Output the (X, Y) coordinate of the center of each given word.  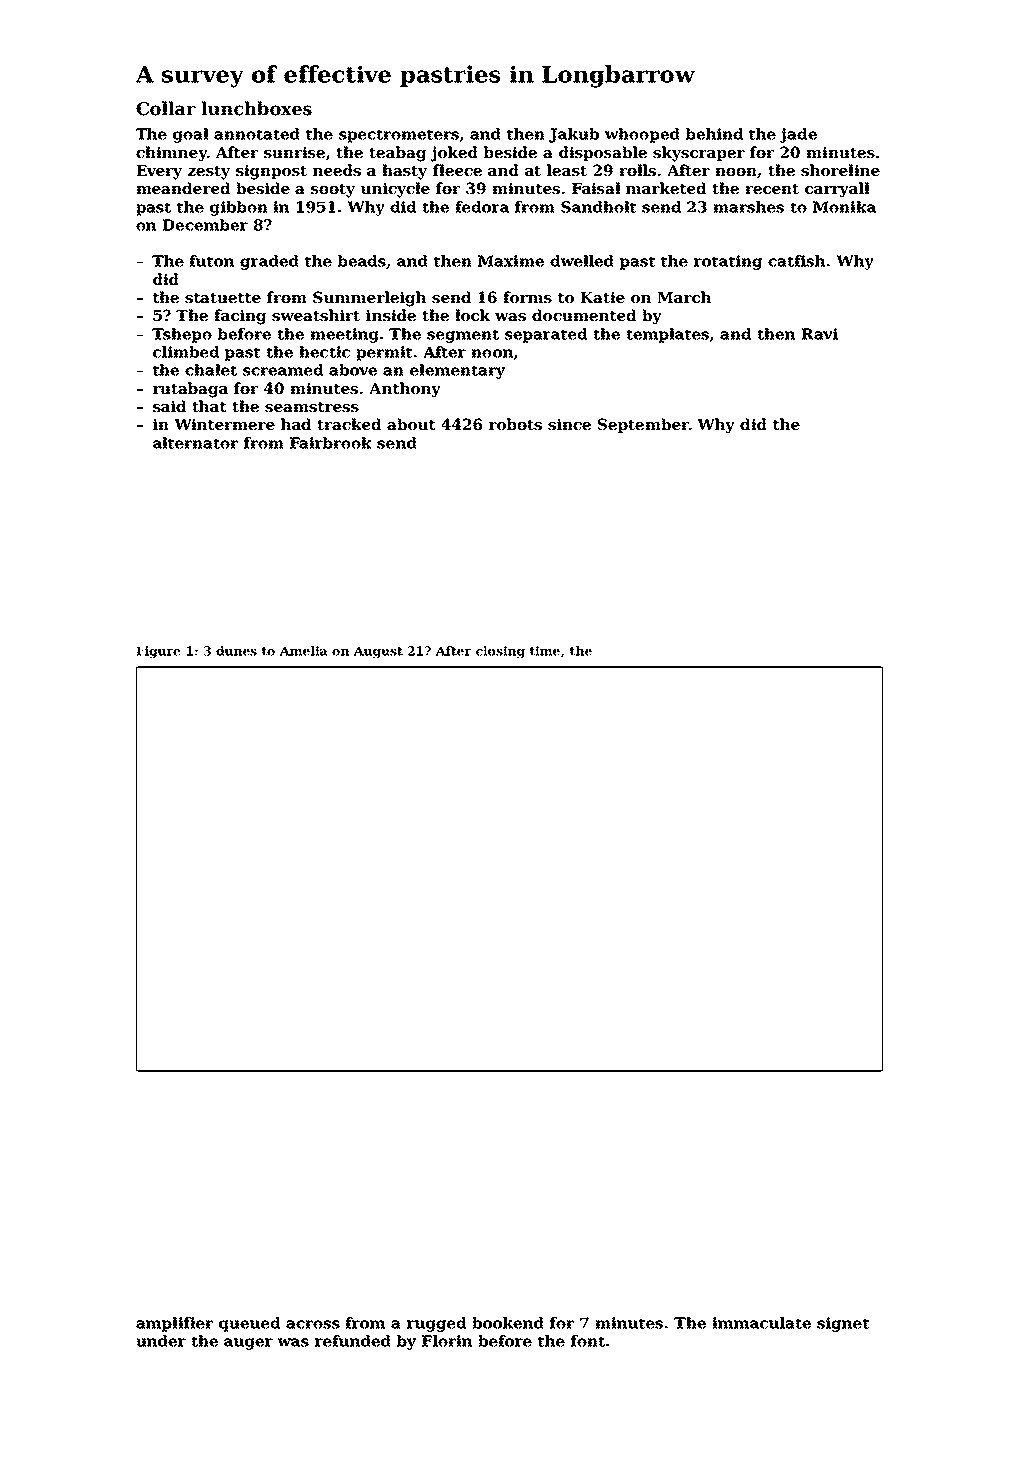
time (545, 651)
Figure (158, 652)
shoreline (840, 170)
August (378, 652)
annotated (257, 134)
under (161, 1341)
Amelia (304, 651)
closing (500, 652)
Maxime (511, 261)
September (643, 425)
